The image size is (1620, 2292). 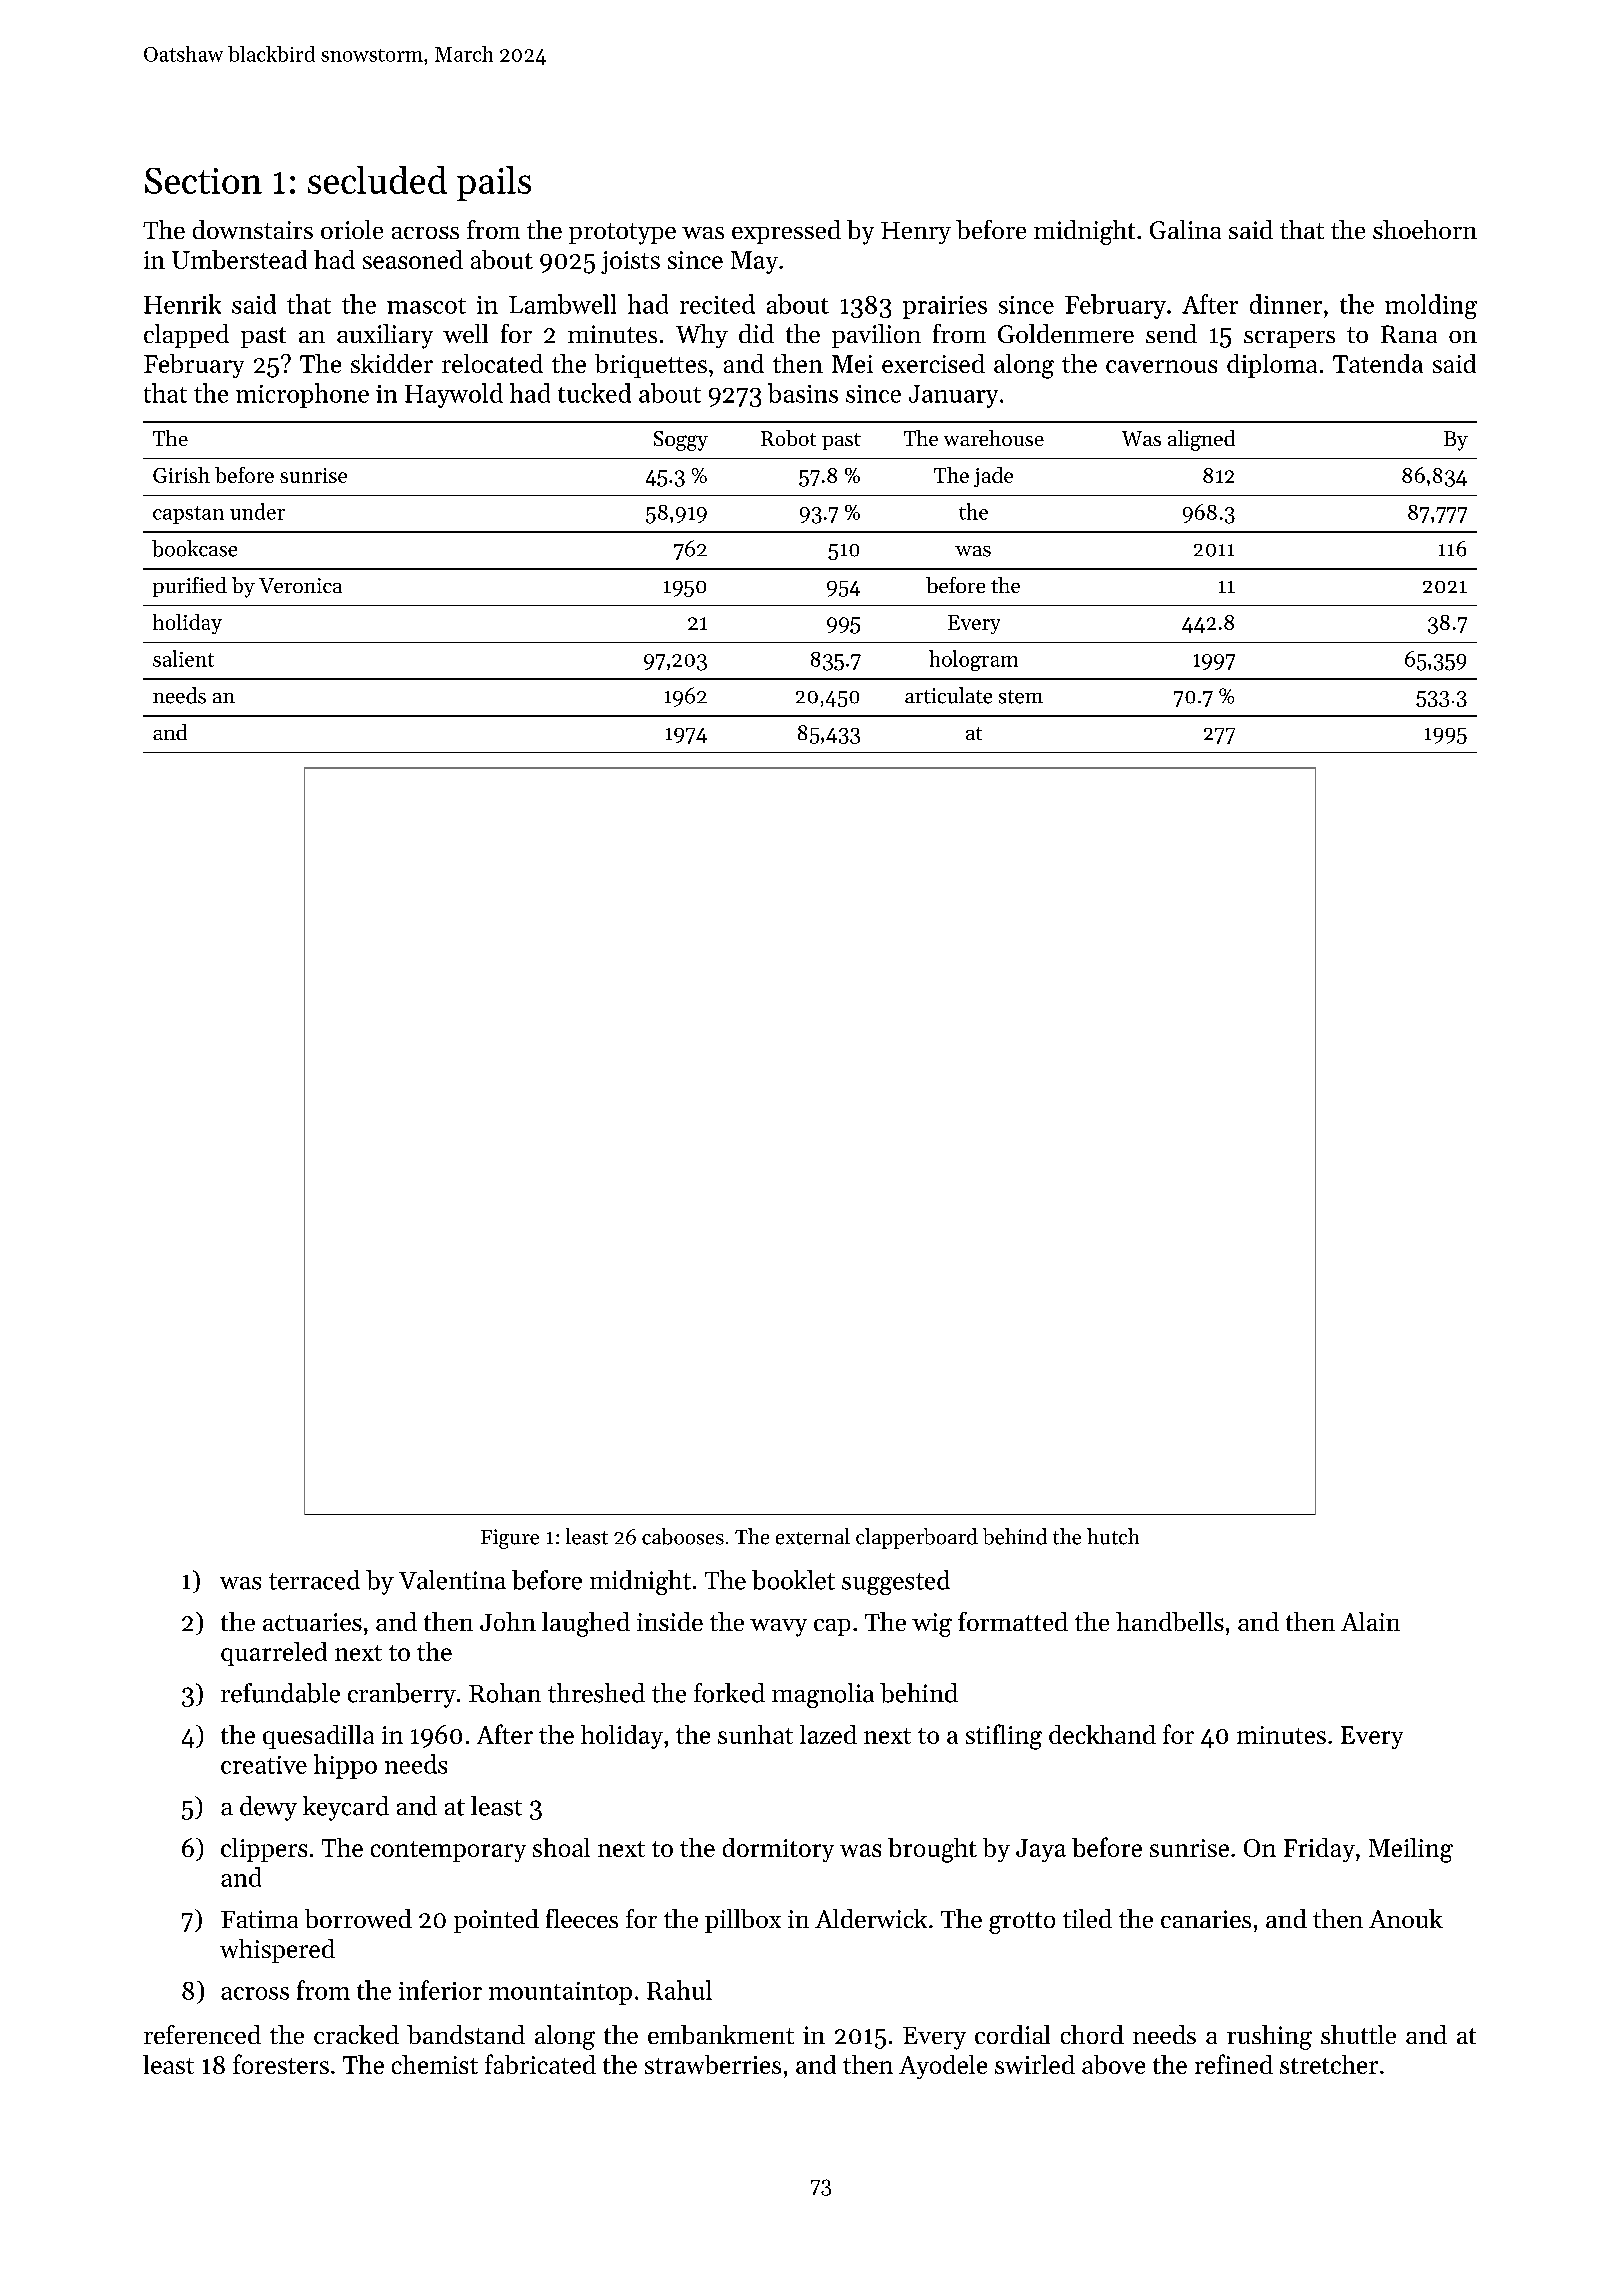 I want to click on pails, so click(x=494, y=183).
